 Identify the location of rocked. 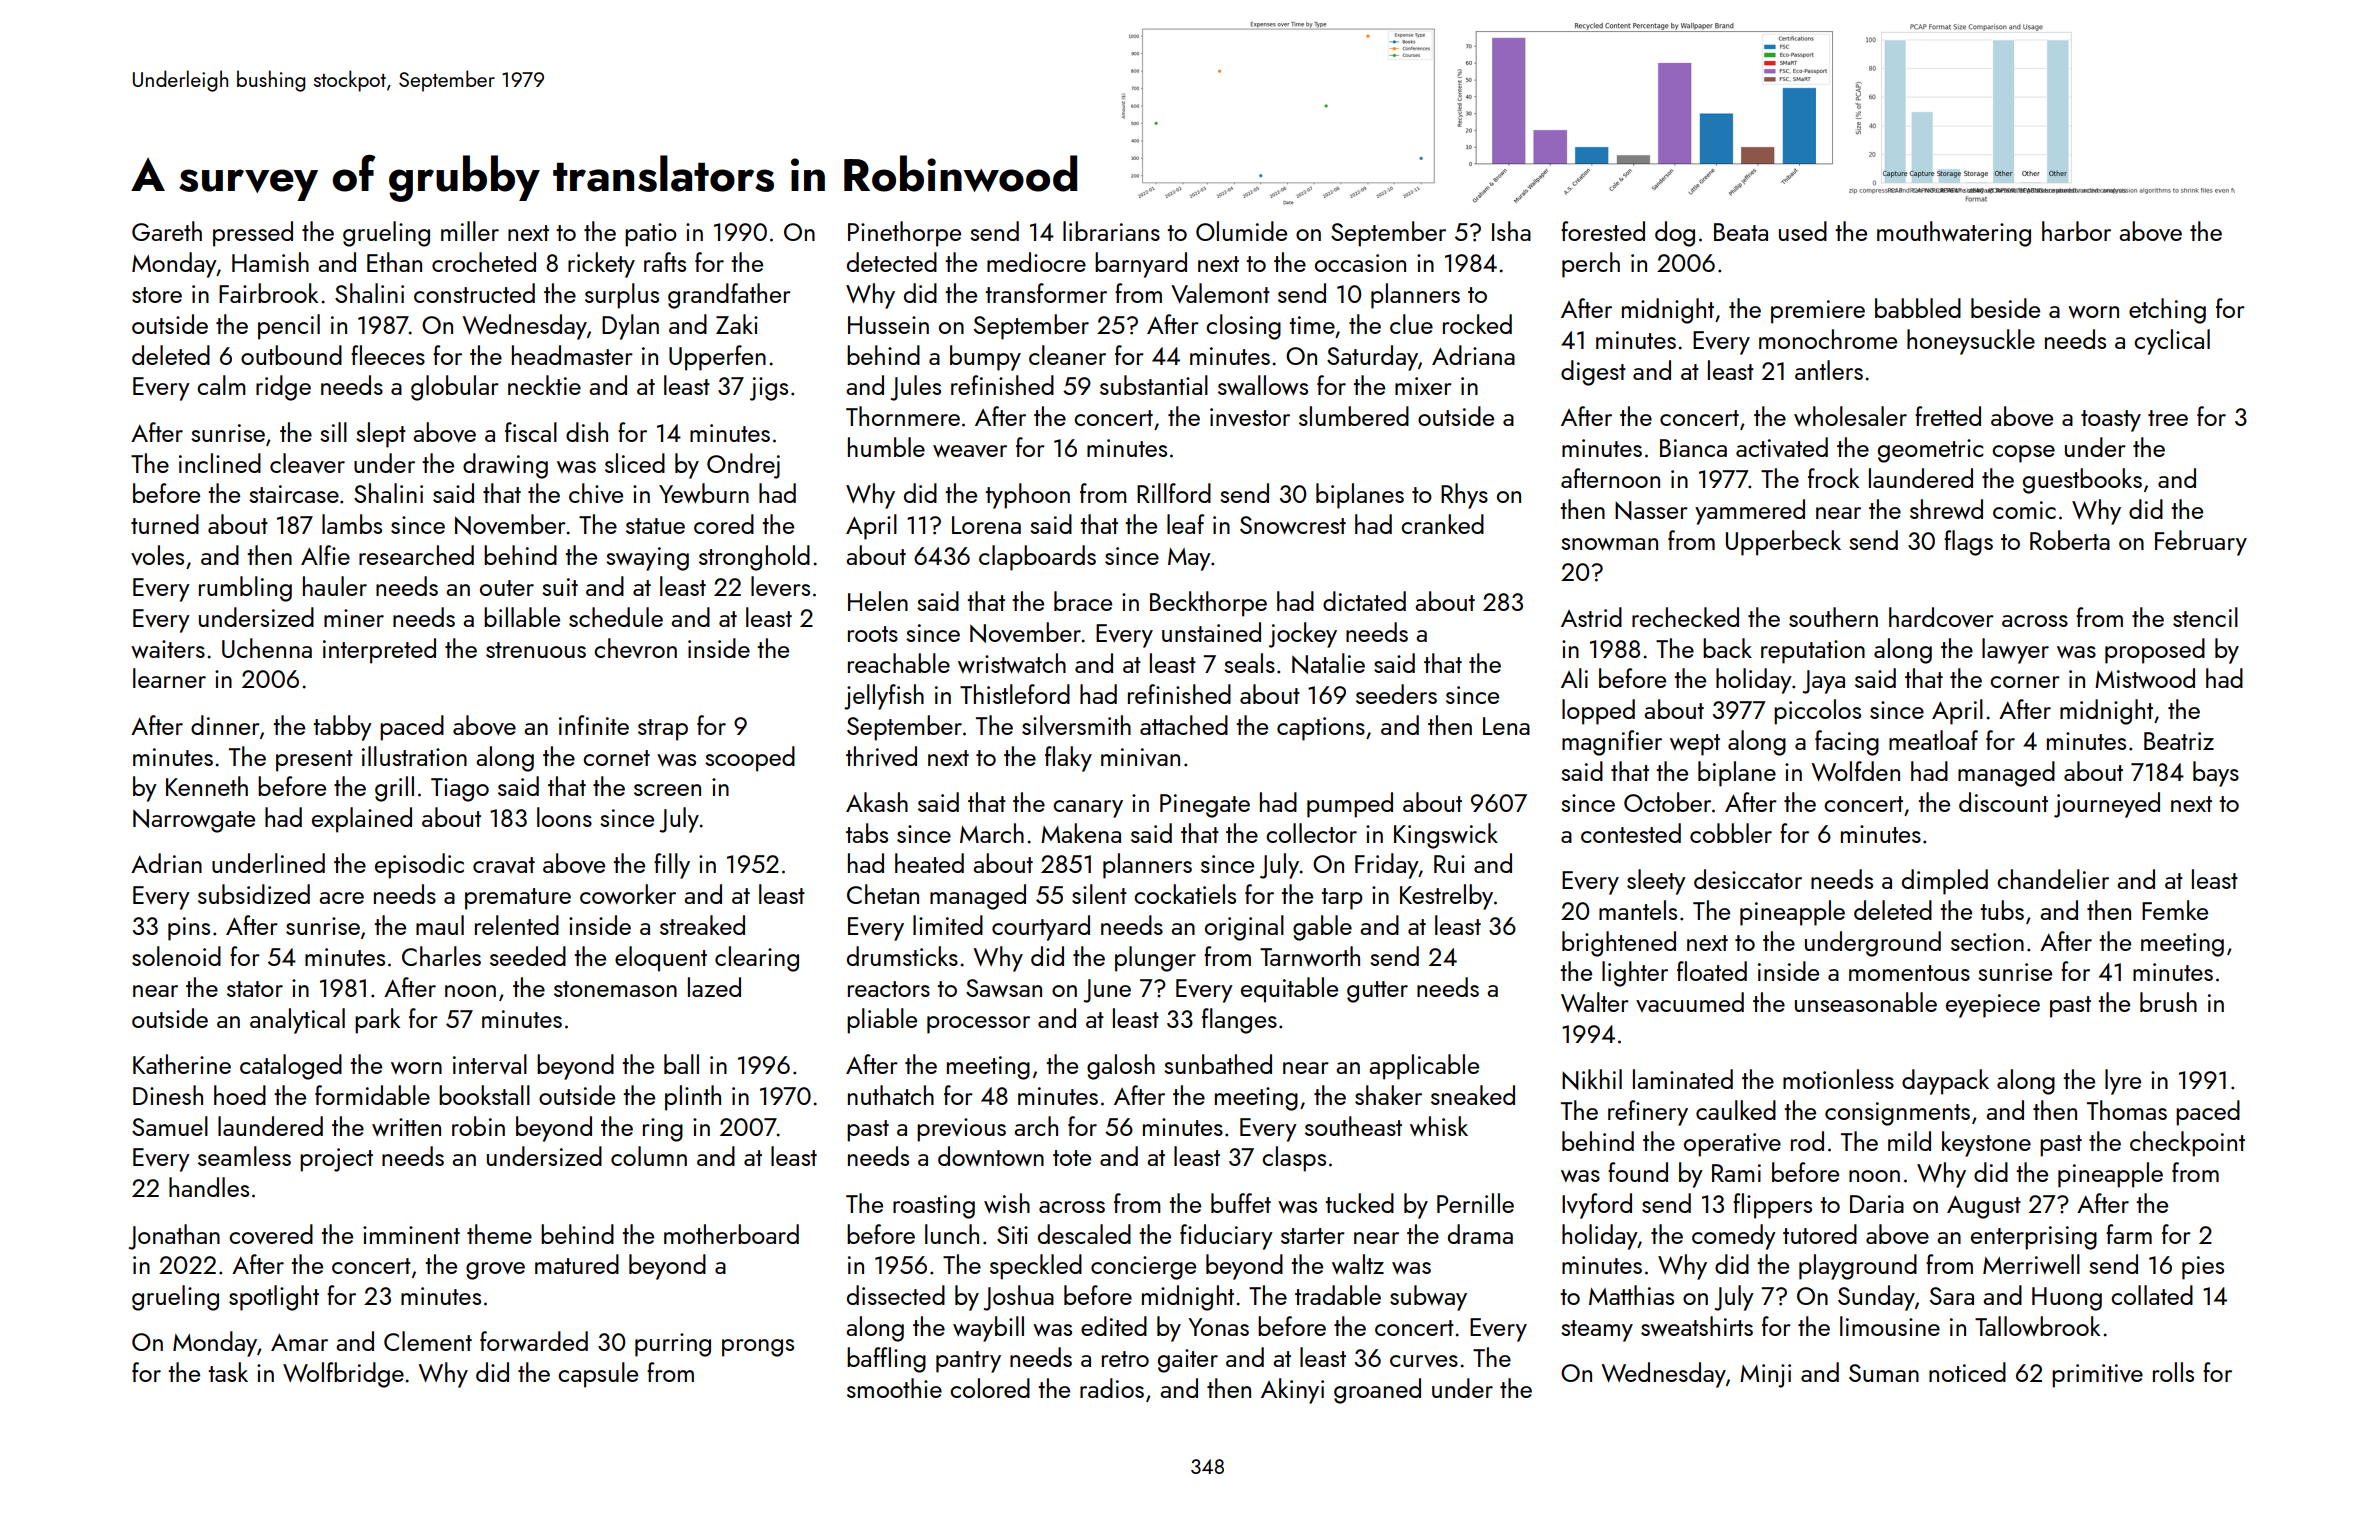
(1477, 324).
